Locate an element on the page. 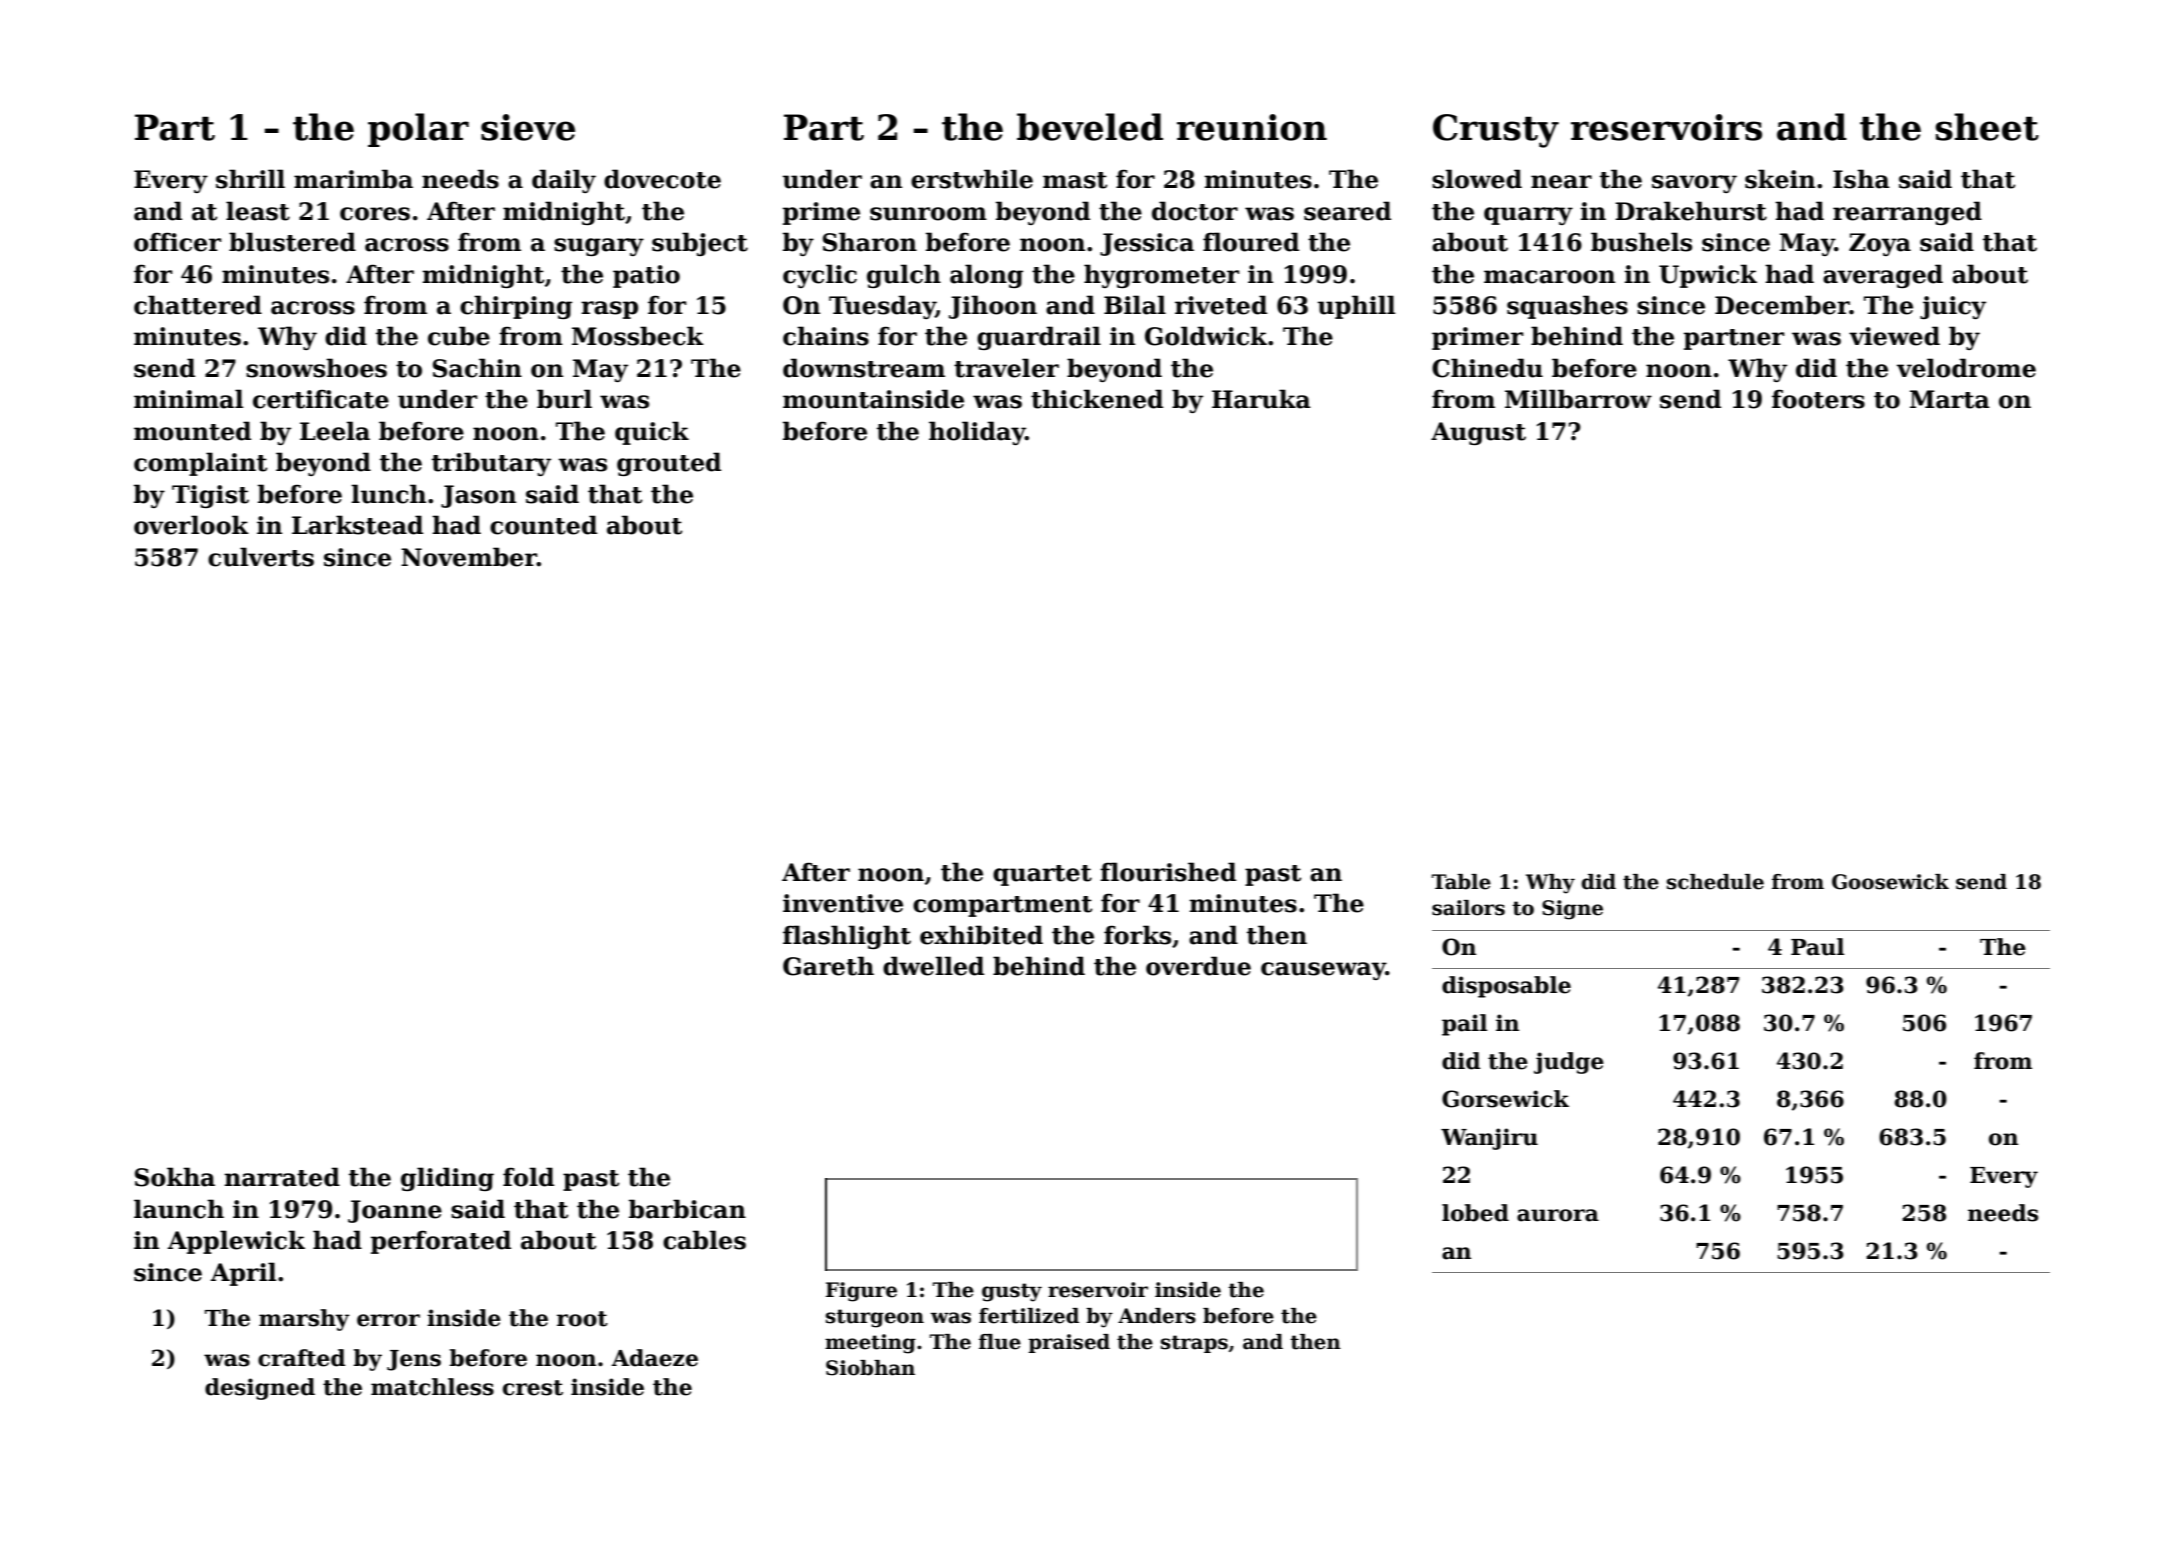 This page has height=1544, width=2183. root is located at coordinates (582, 1319).
